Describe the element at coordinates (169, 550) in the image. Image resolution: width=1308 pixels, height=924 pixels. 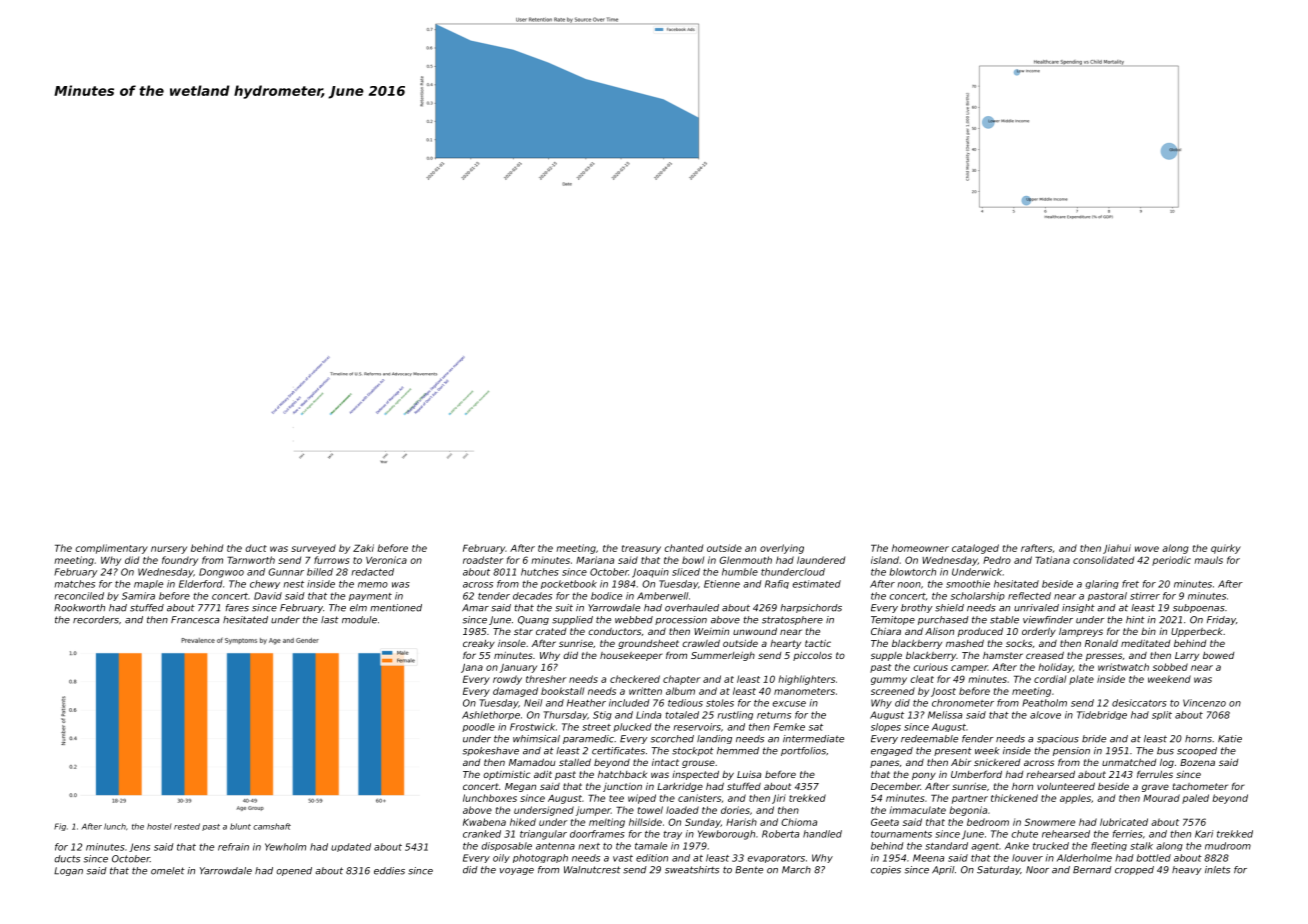
I see `nursery` at that location.
